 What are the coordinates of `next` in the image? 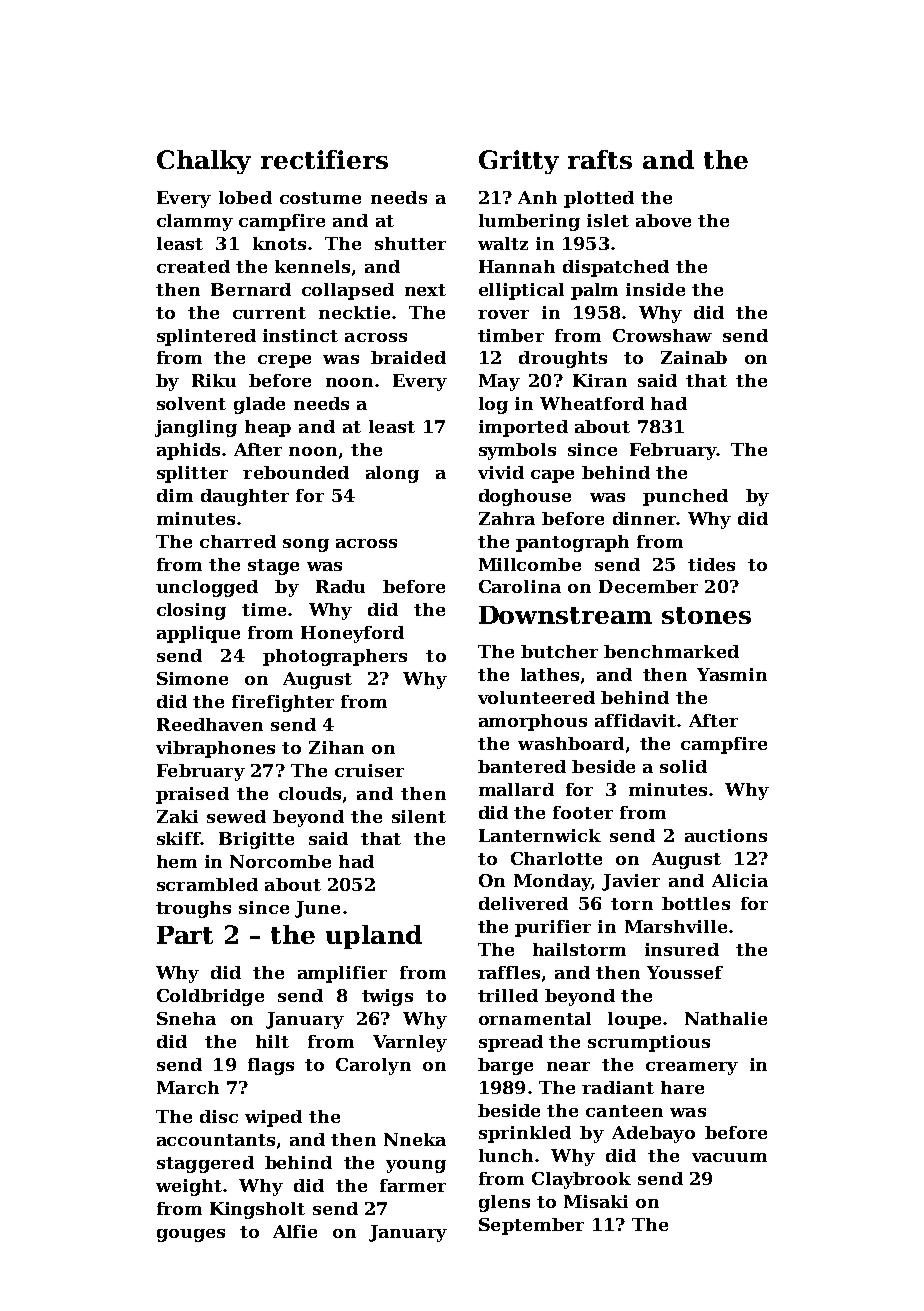 It's located at (425, 290).
